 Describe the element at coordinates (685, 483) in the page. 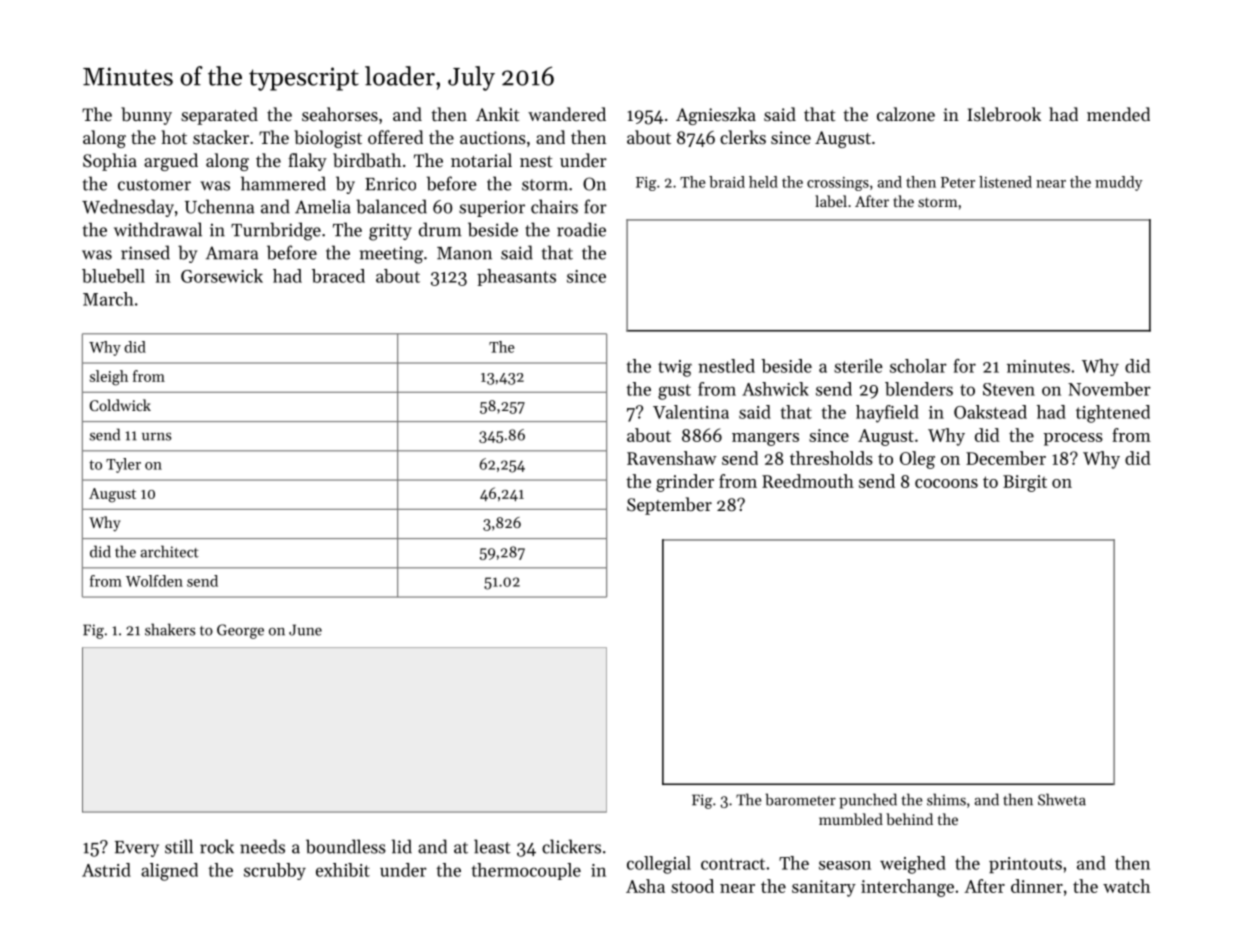

I see `grinder` at that location.
